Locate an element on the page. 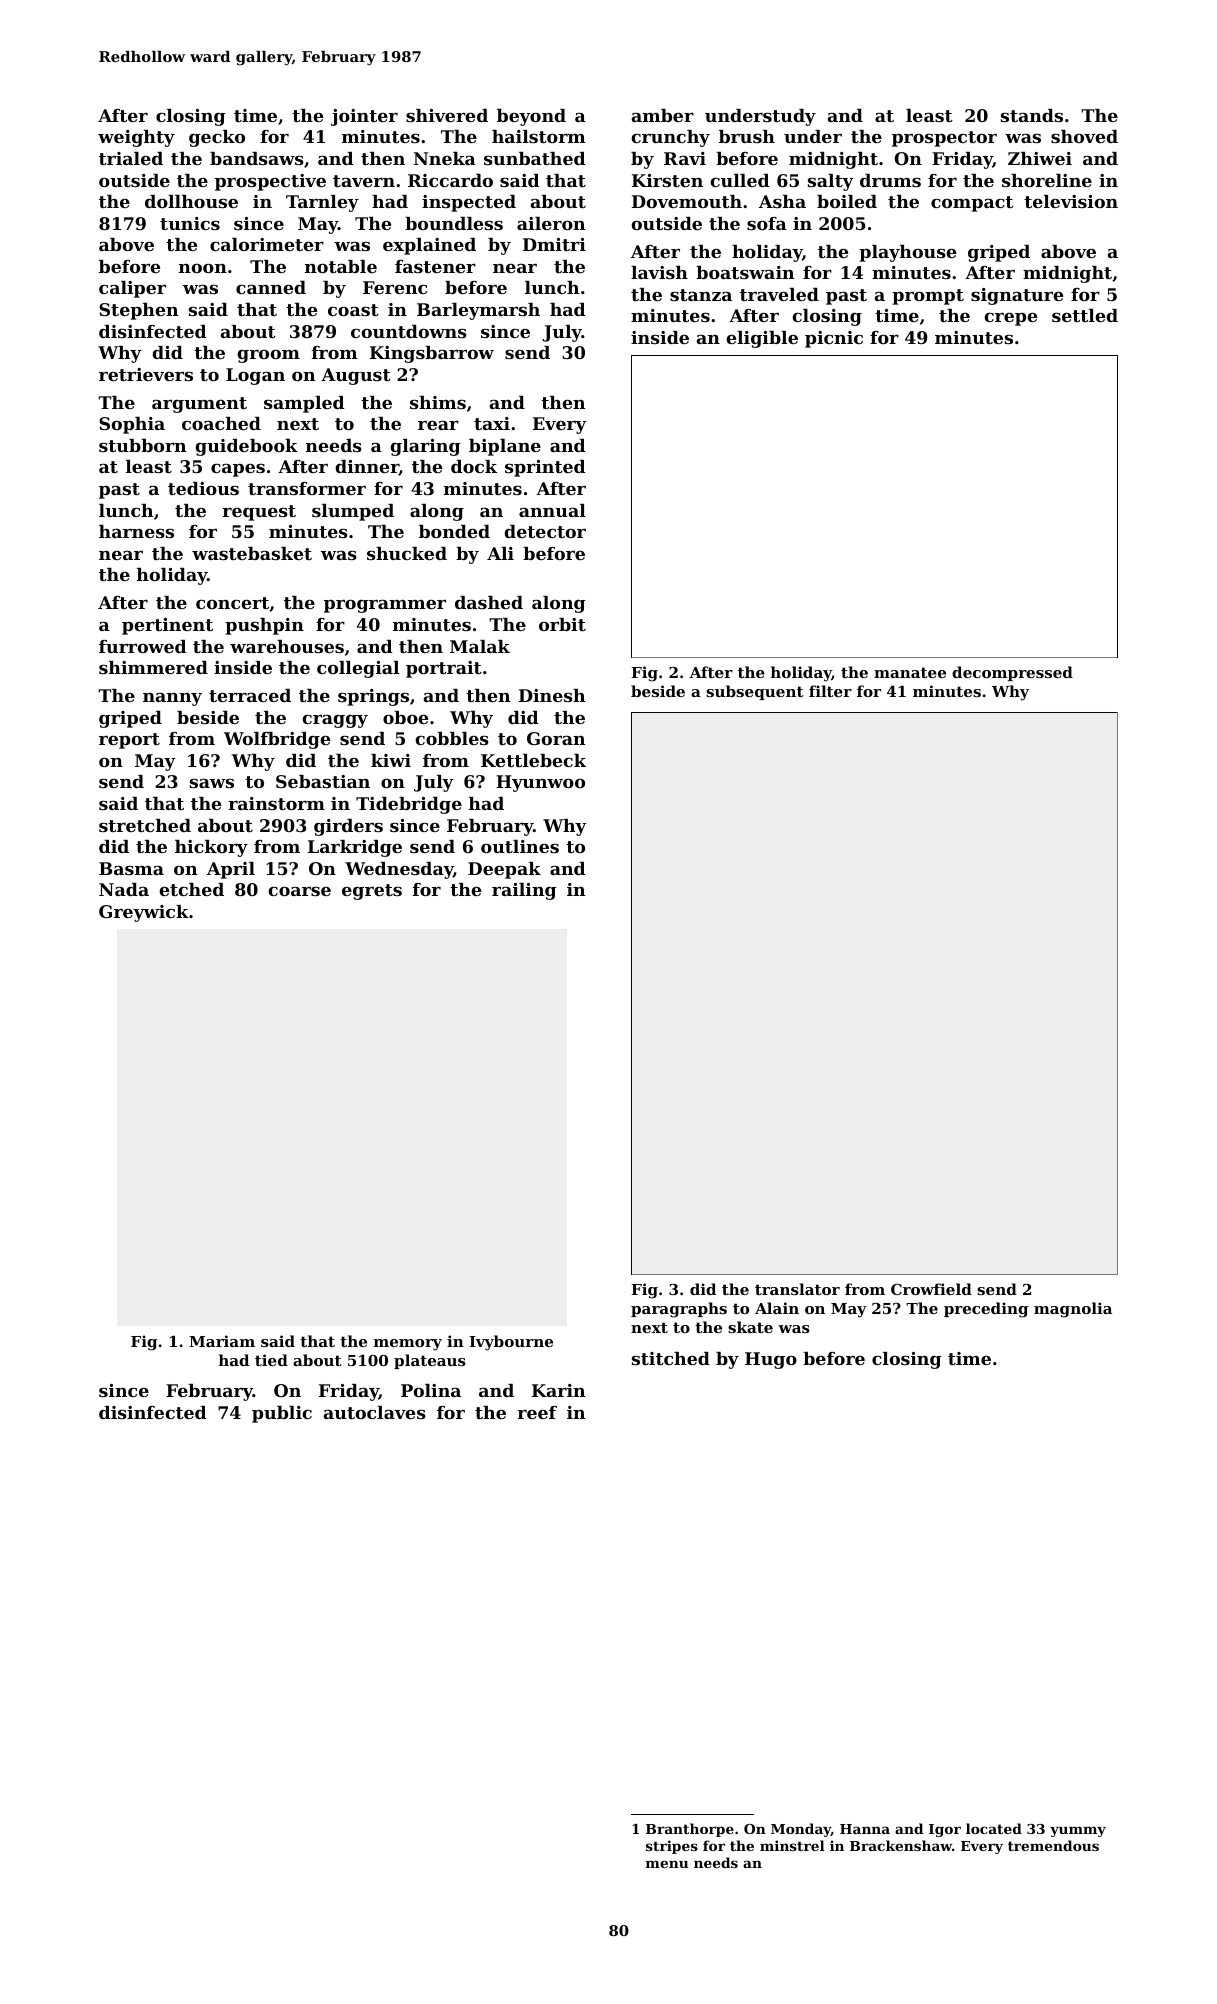 Image resolution: width=1217 pixels, height=2004 pixels. annual is located at coordinates (552, 510).
